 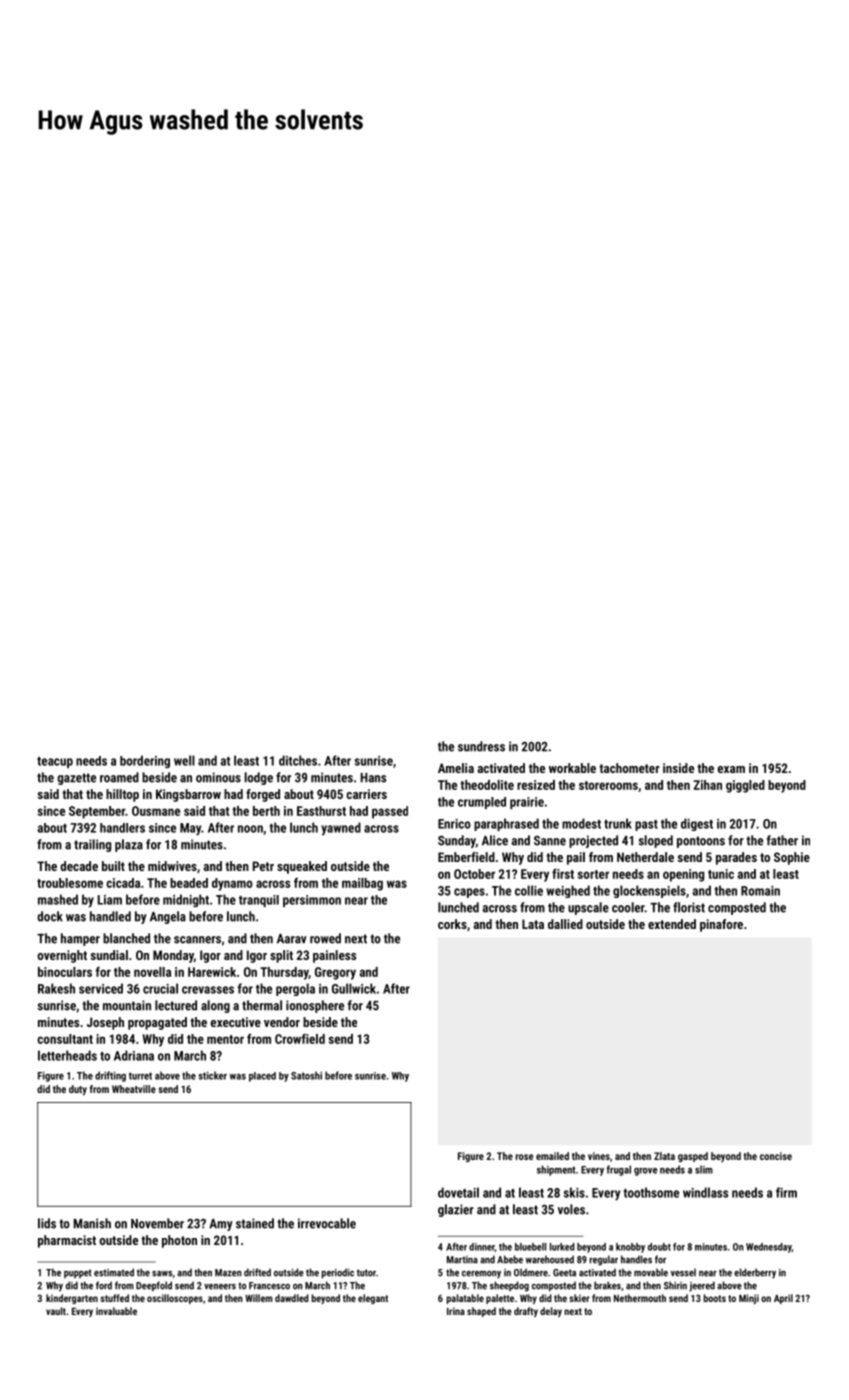 What do you see at coordinates (258, 778) in the screenshot?
I see `lodge` at bounding box center [258, 778].
